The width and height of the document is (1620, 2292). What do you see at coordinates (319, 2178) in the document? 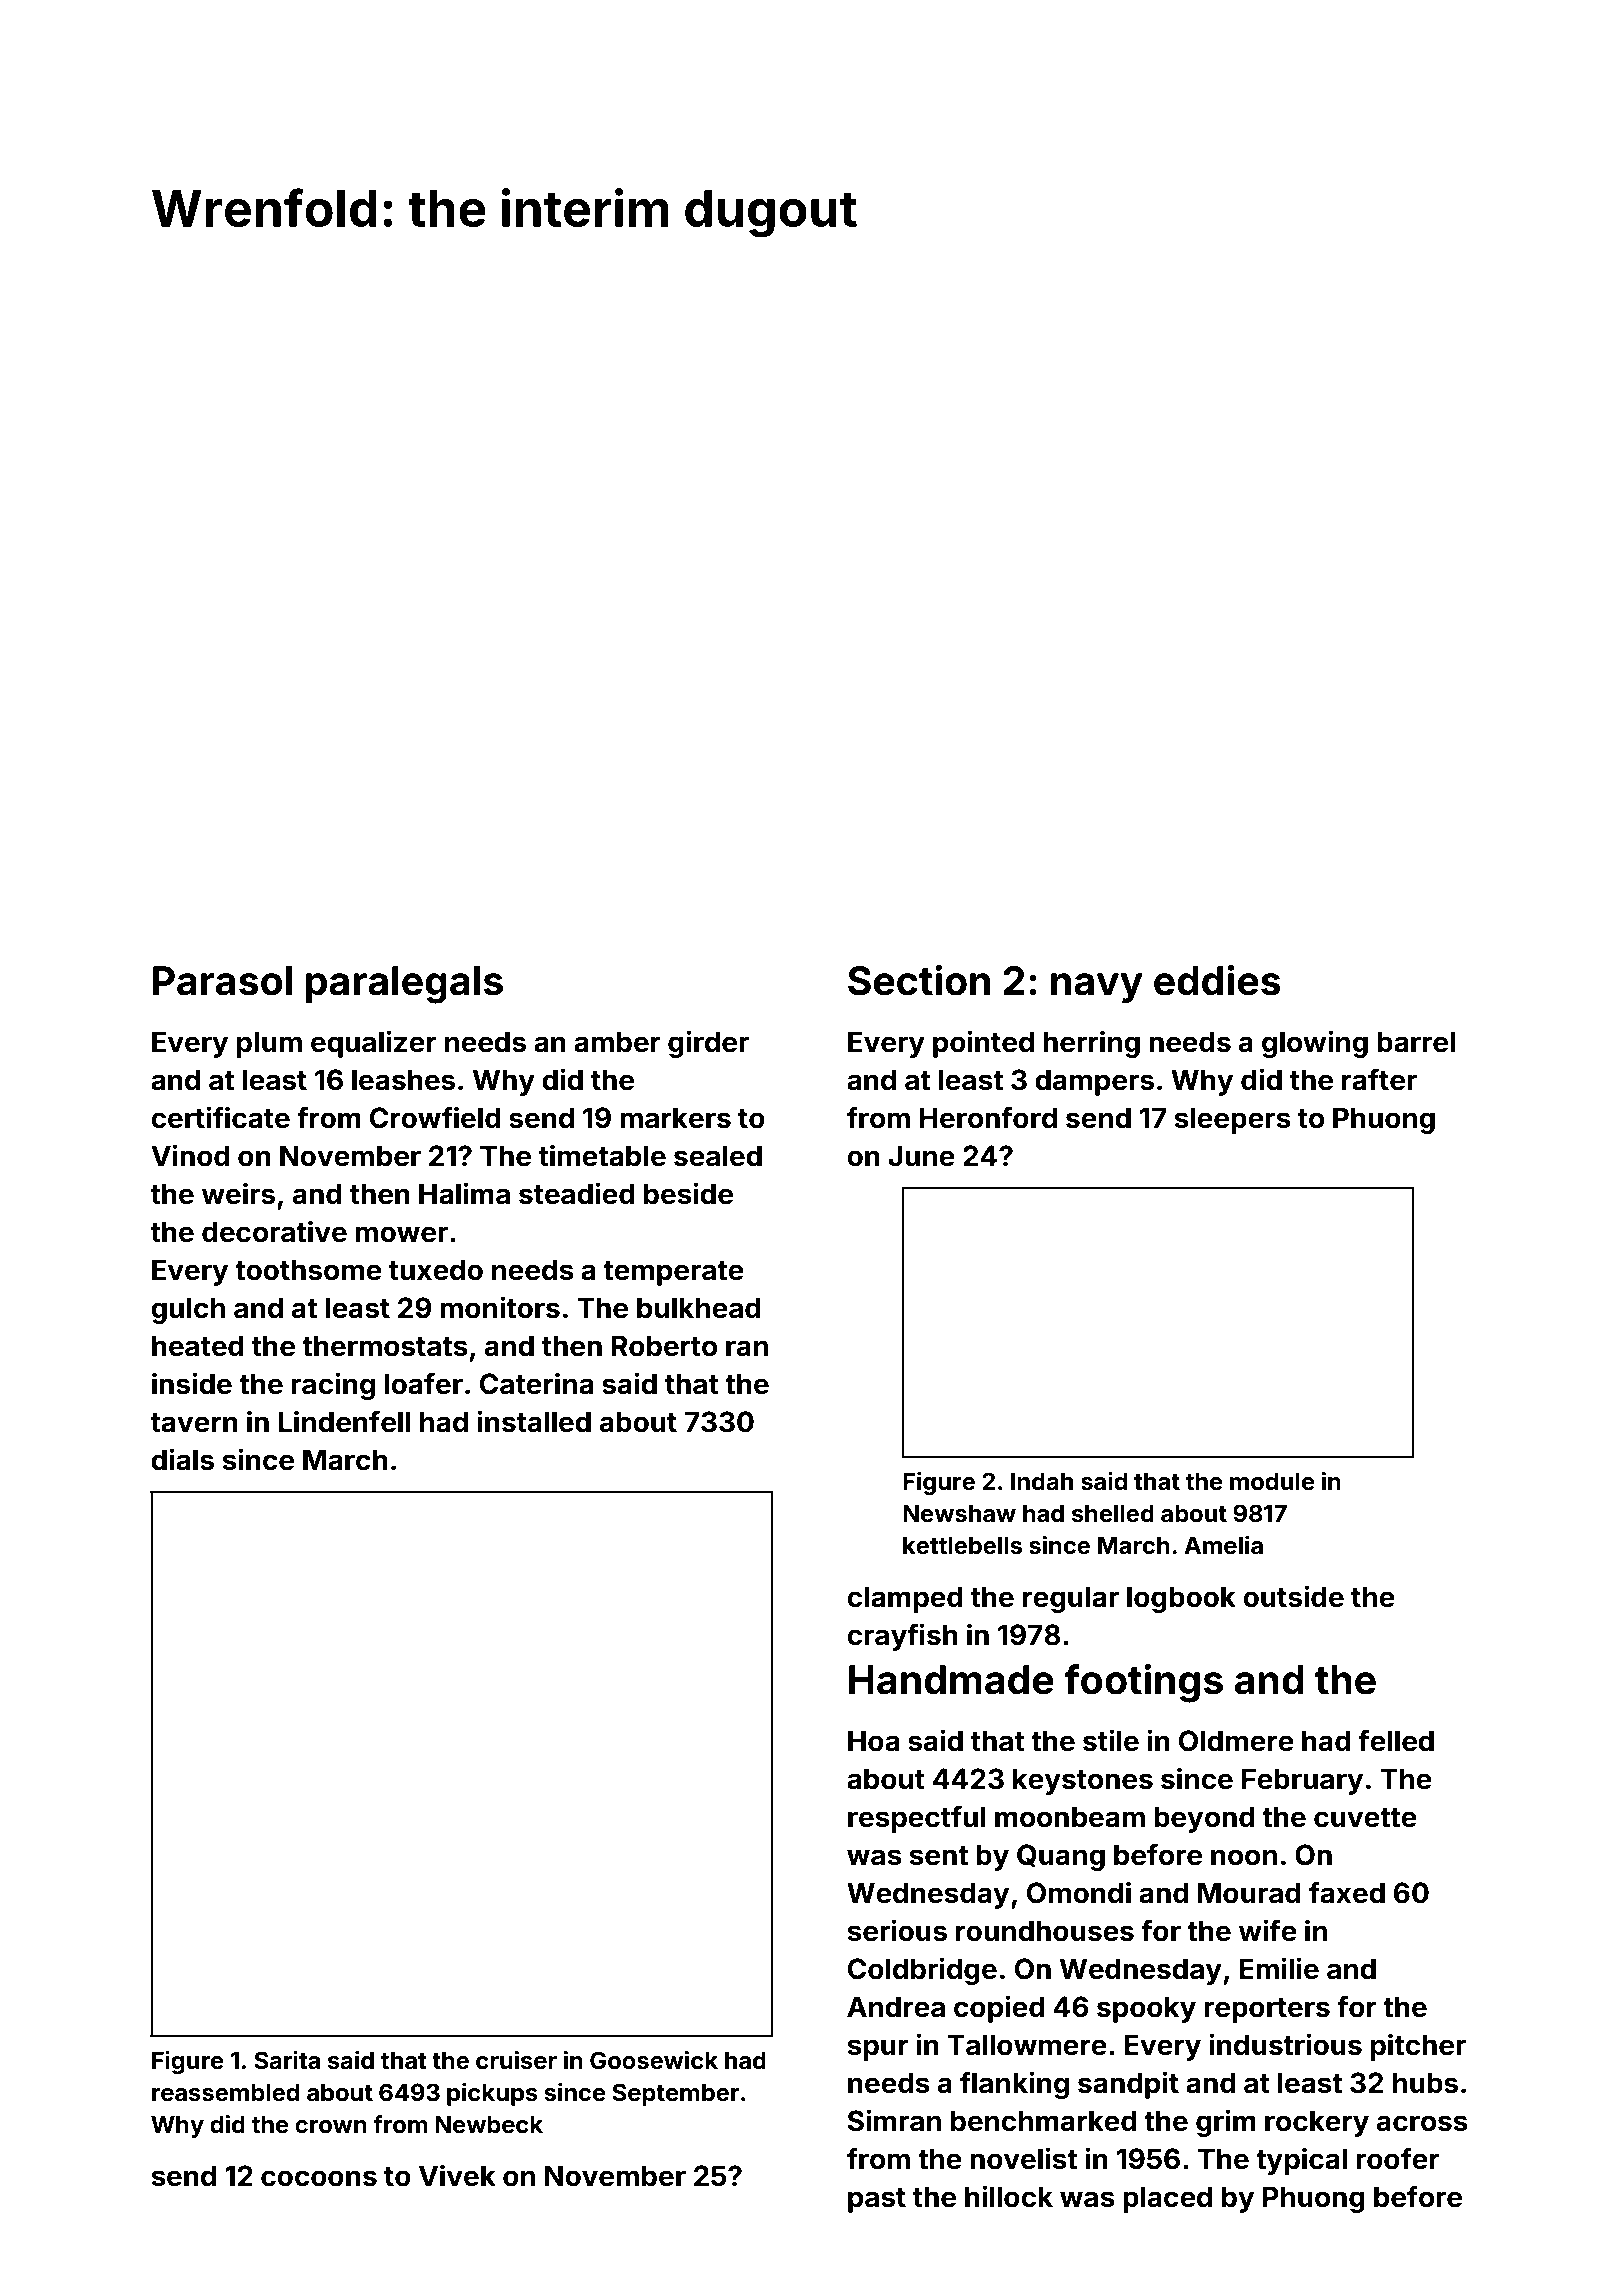
I see `cocoons` at bounding box center [319, 2178].
